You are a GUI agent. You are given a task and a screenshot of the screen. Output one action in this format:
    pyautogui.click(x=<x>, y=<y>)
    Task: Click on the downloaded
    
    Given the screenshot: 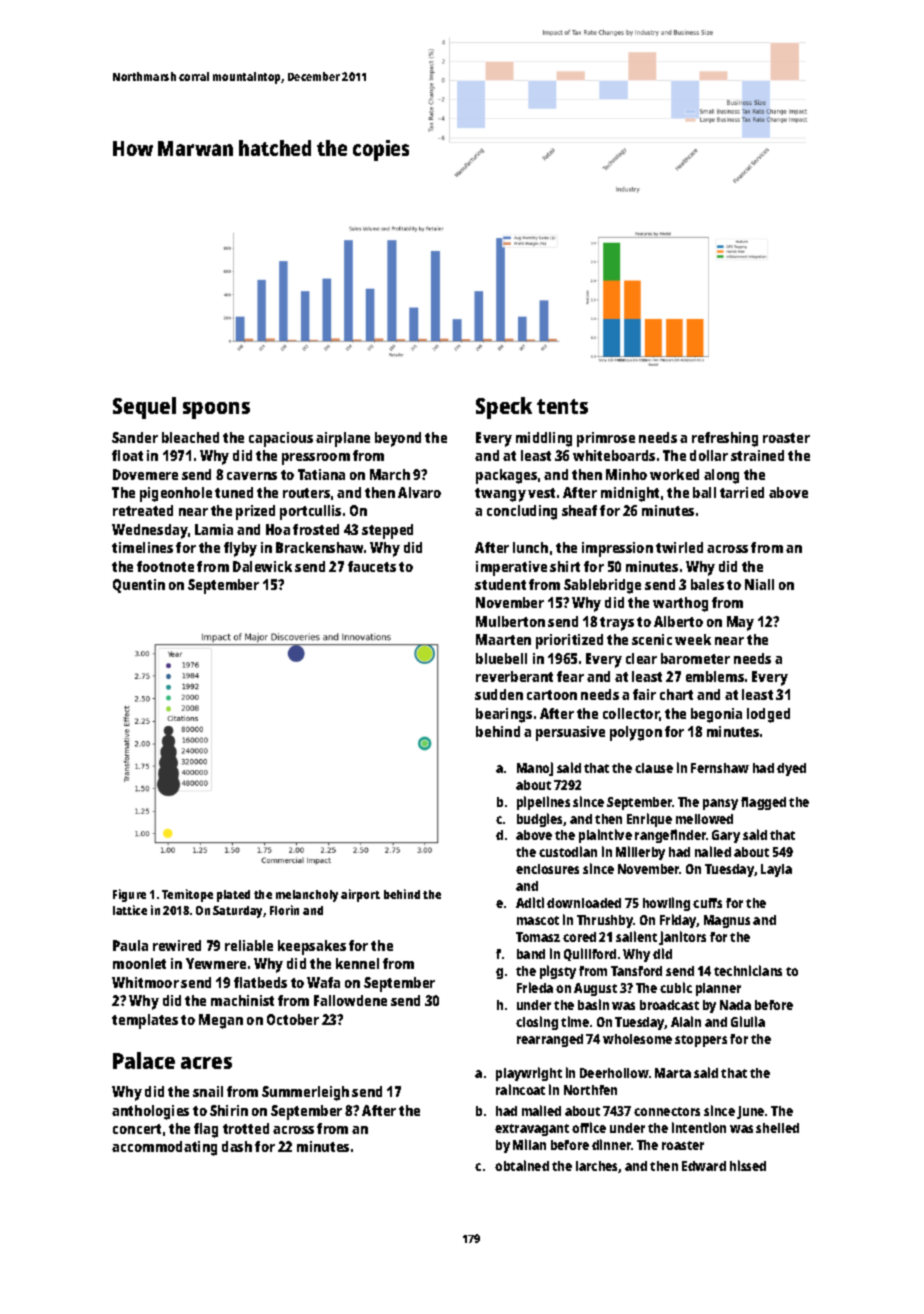 What is the action you would take?
    pyautogui.click(x=584, y=903)
